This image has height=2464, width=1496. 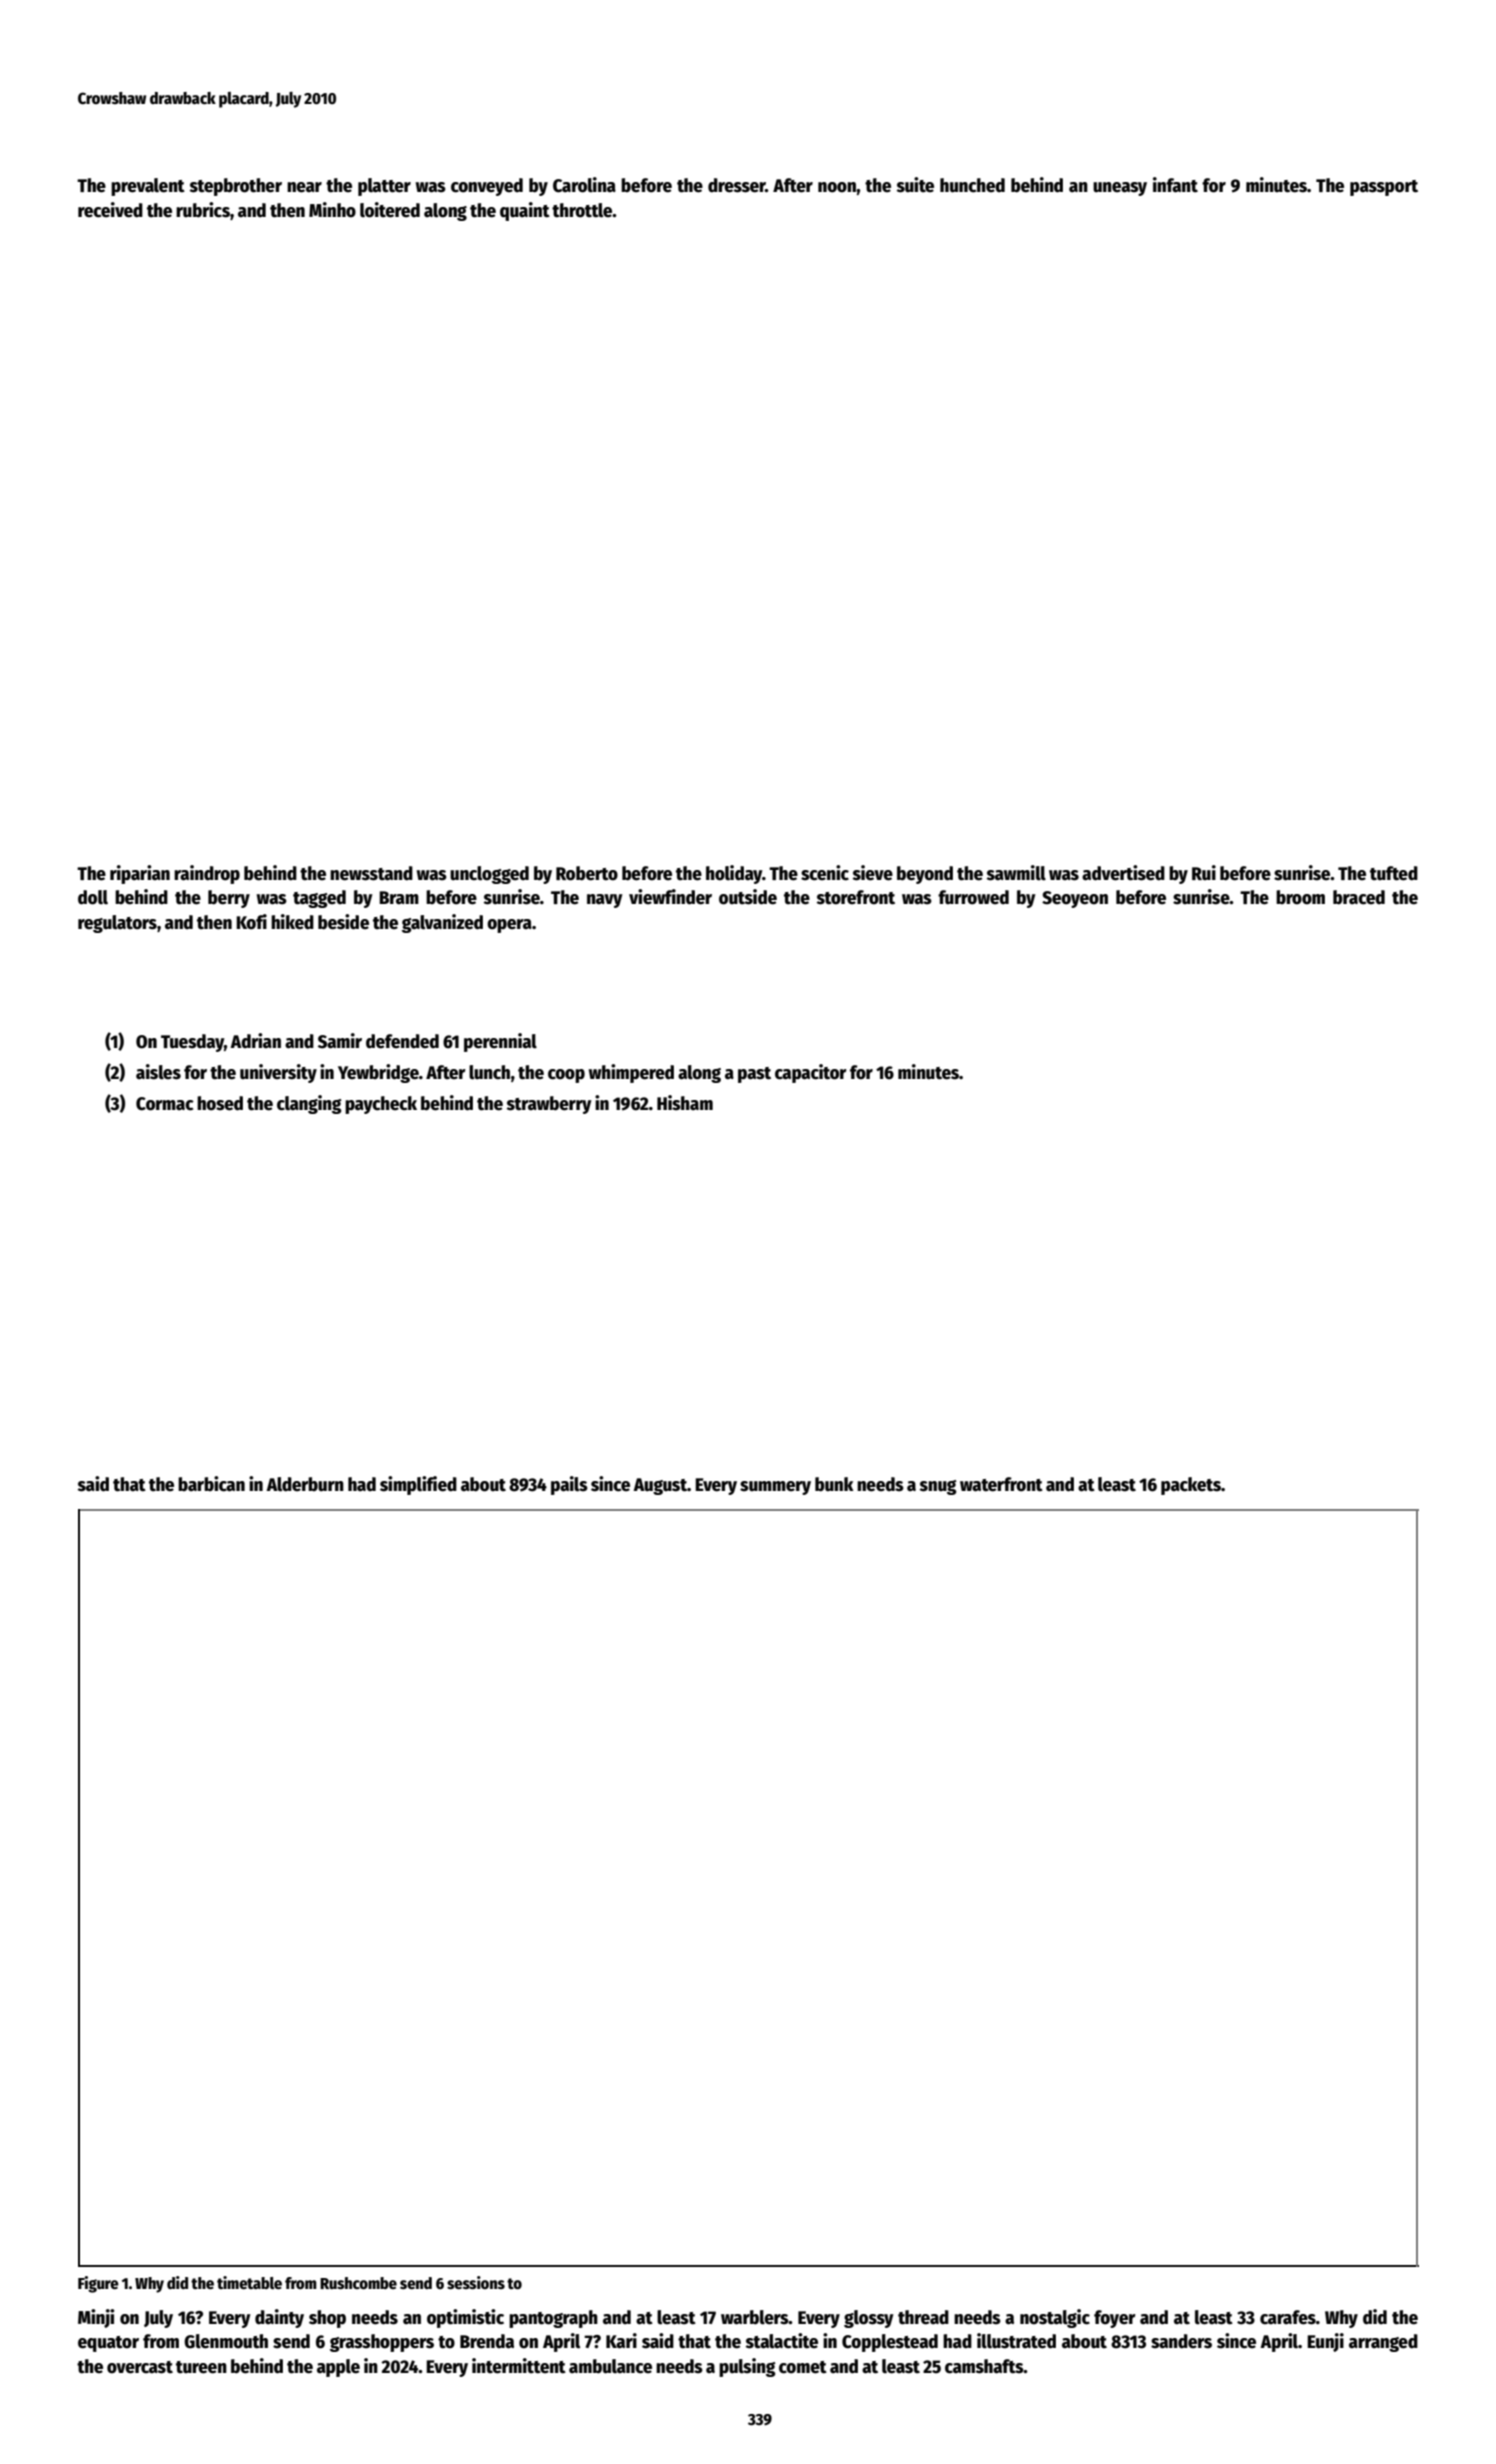 What do you see at coordinates (1001, 1484) in the image?
I see `waterfront` at bounding box center [1001, 1484].
